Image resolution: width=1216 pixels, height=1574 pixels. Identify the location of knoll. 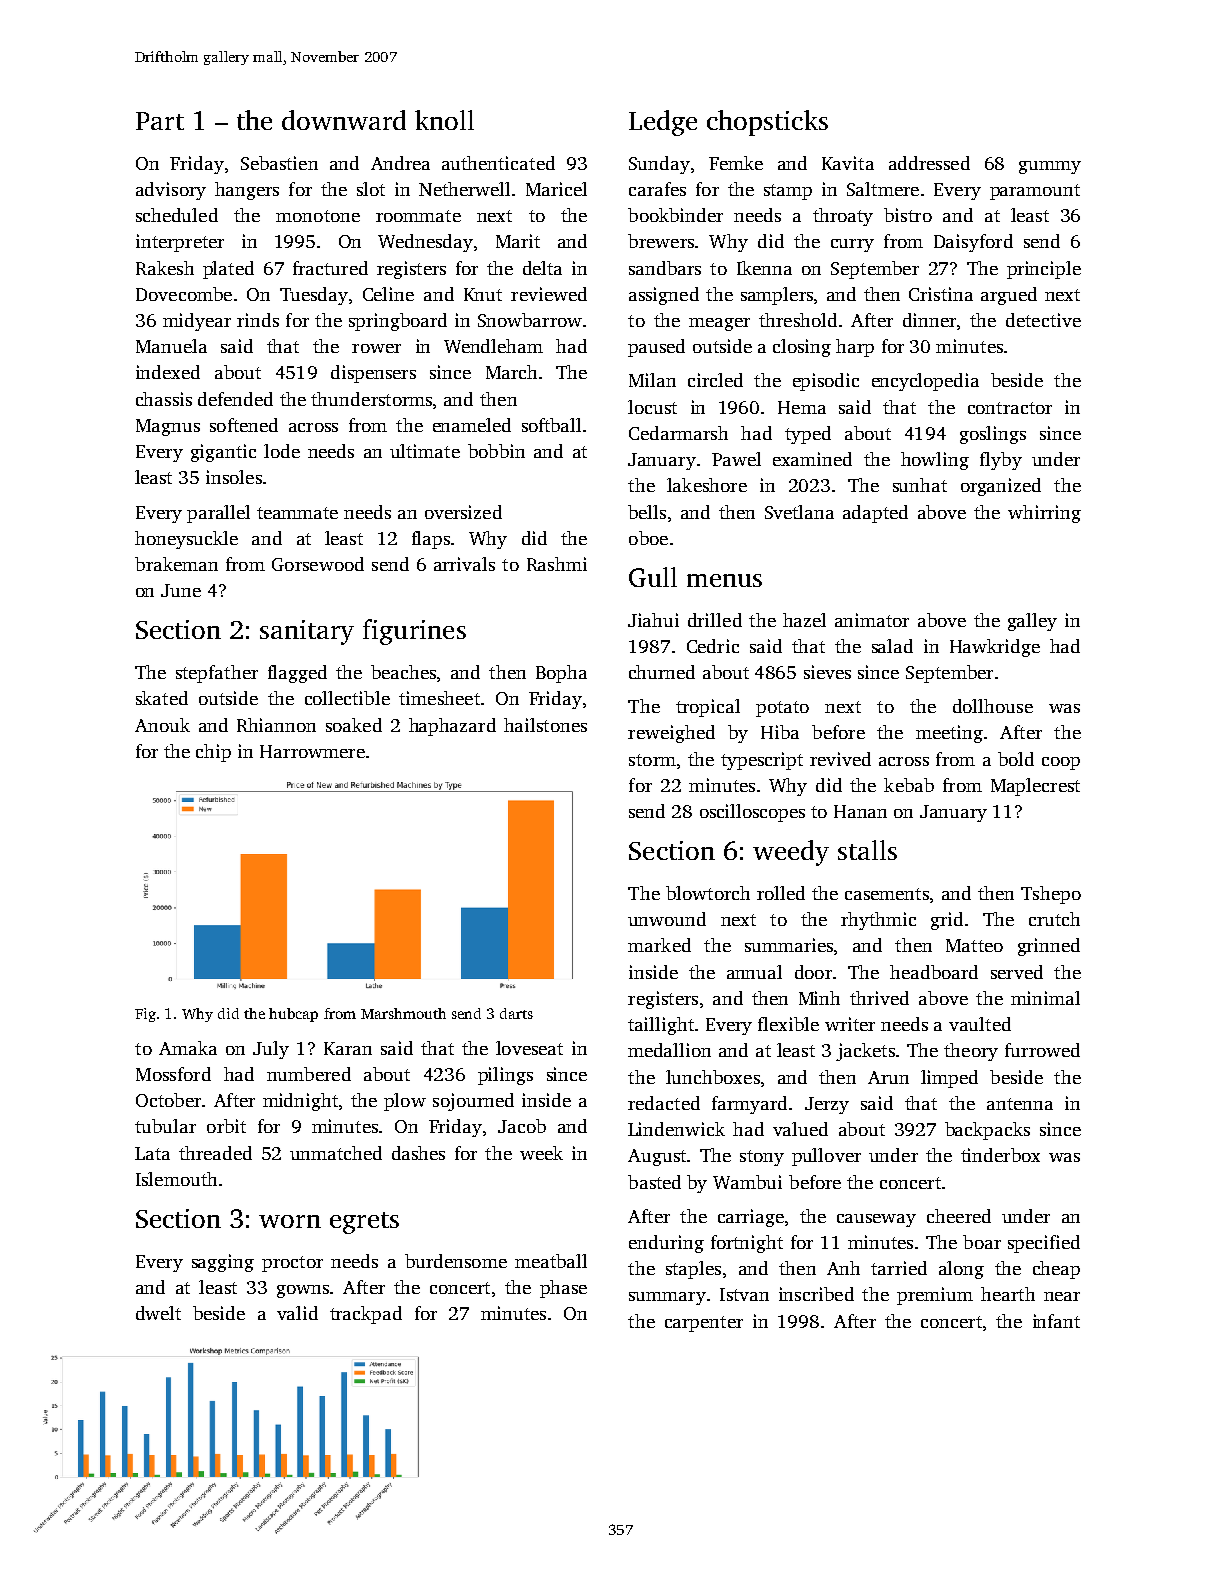
(444, 120).
